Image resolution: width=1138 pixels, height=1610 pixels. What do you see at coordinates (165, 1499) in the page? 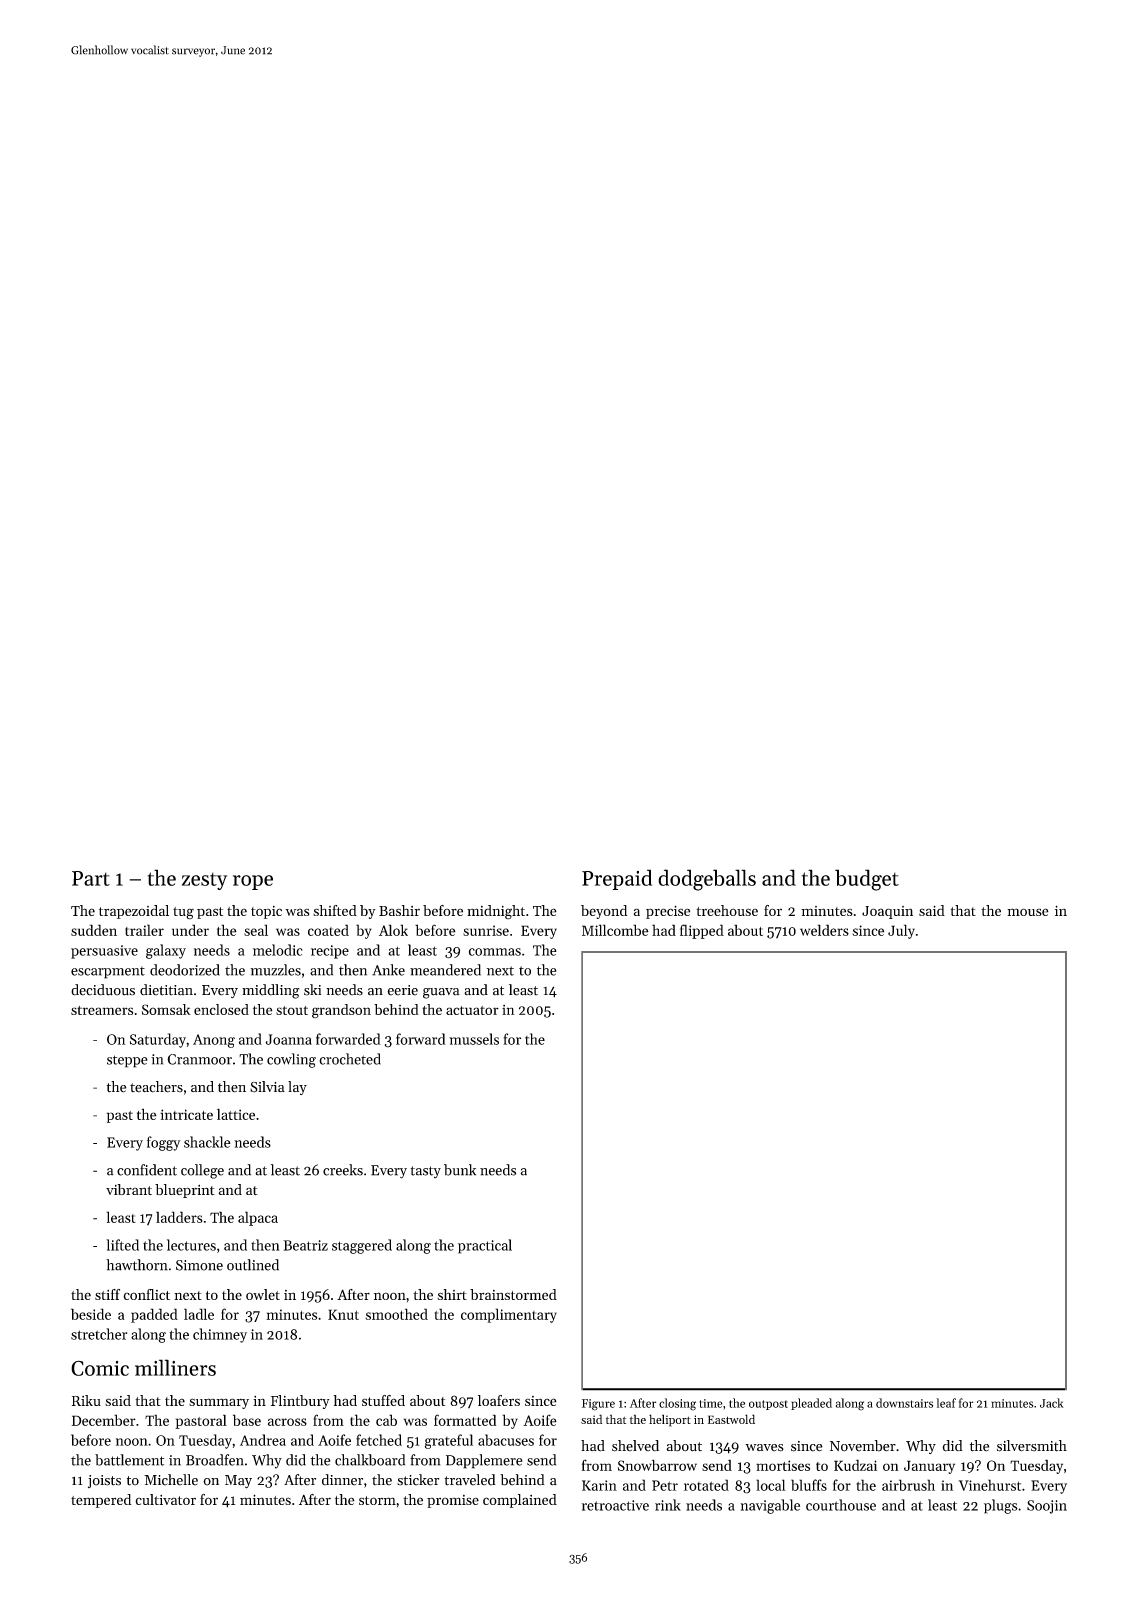
I see `cultivator` at bounding box center [165, 1499].
